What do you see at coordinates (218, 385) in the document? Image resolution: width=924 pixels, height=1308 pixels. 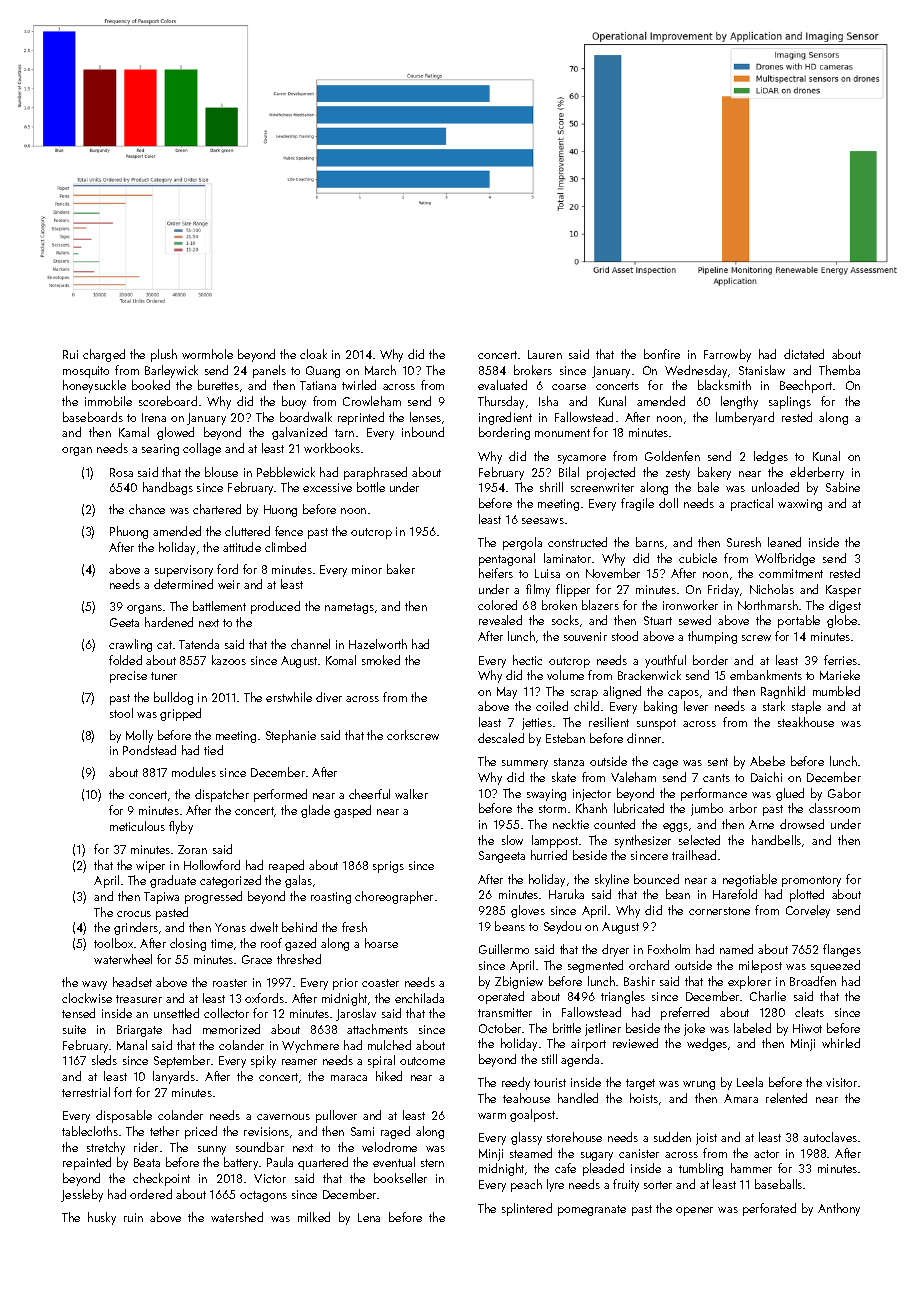 I see `burettes` at bounding box center [218, 385].
